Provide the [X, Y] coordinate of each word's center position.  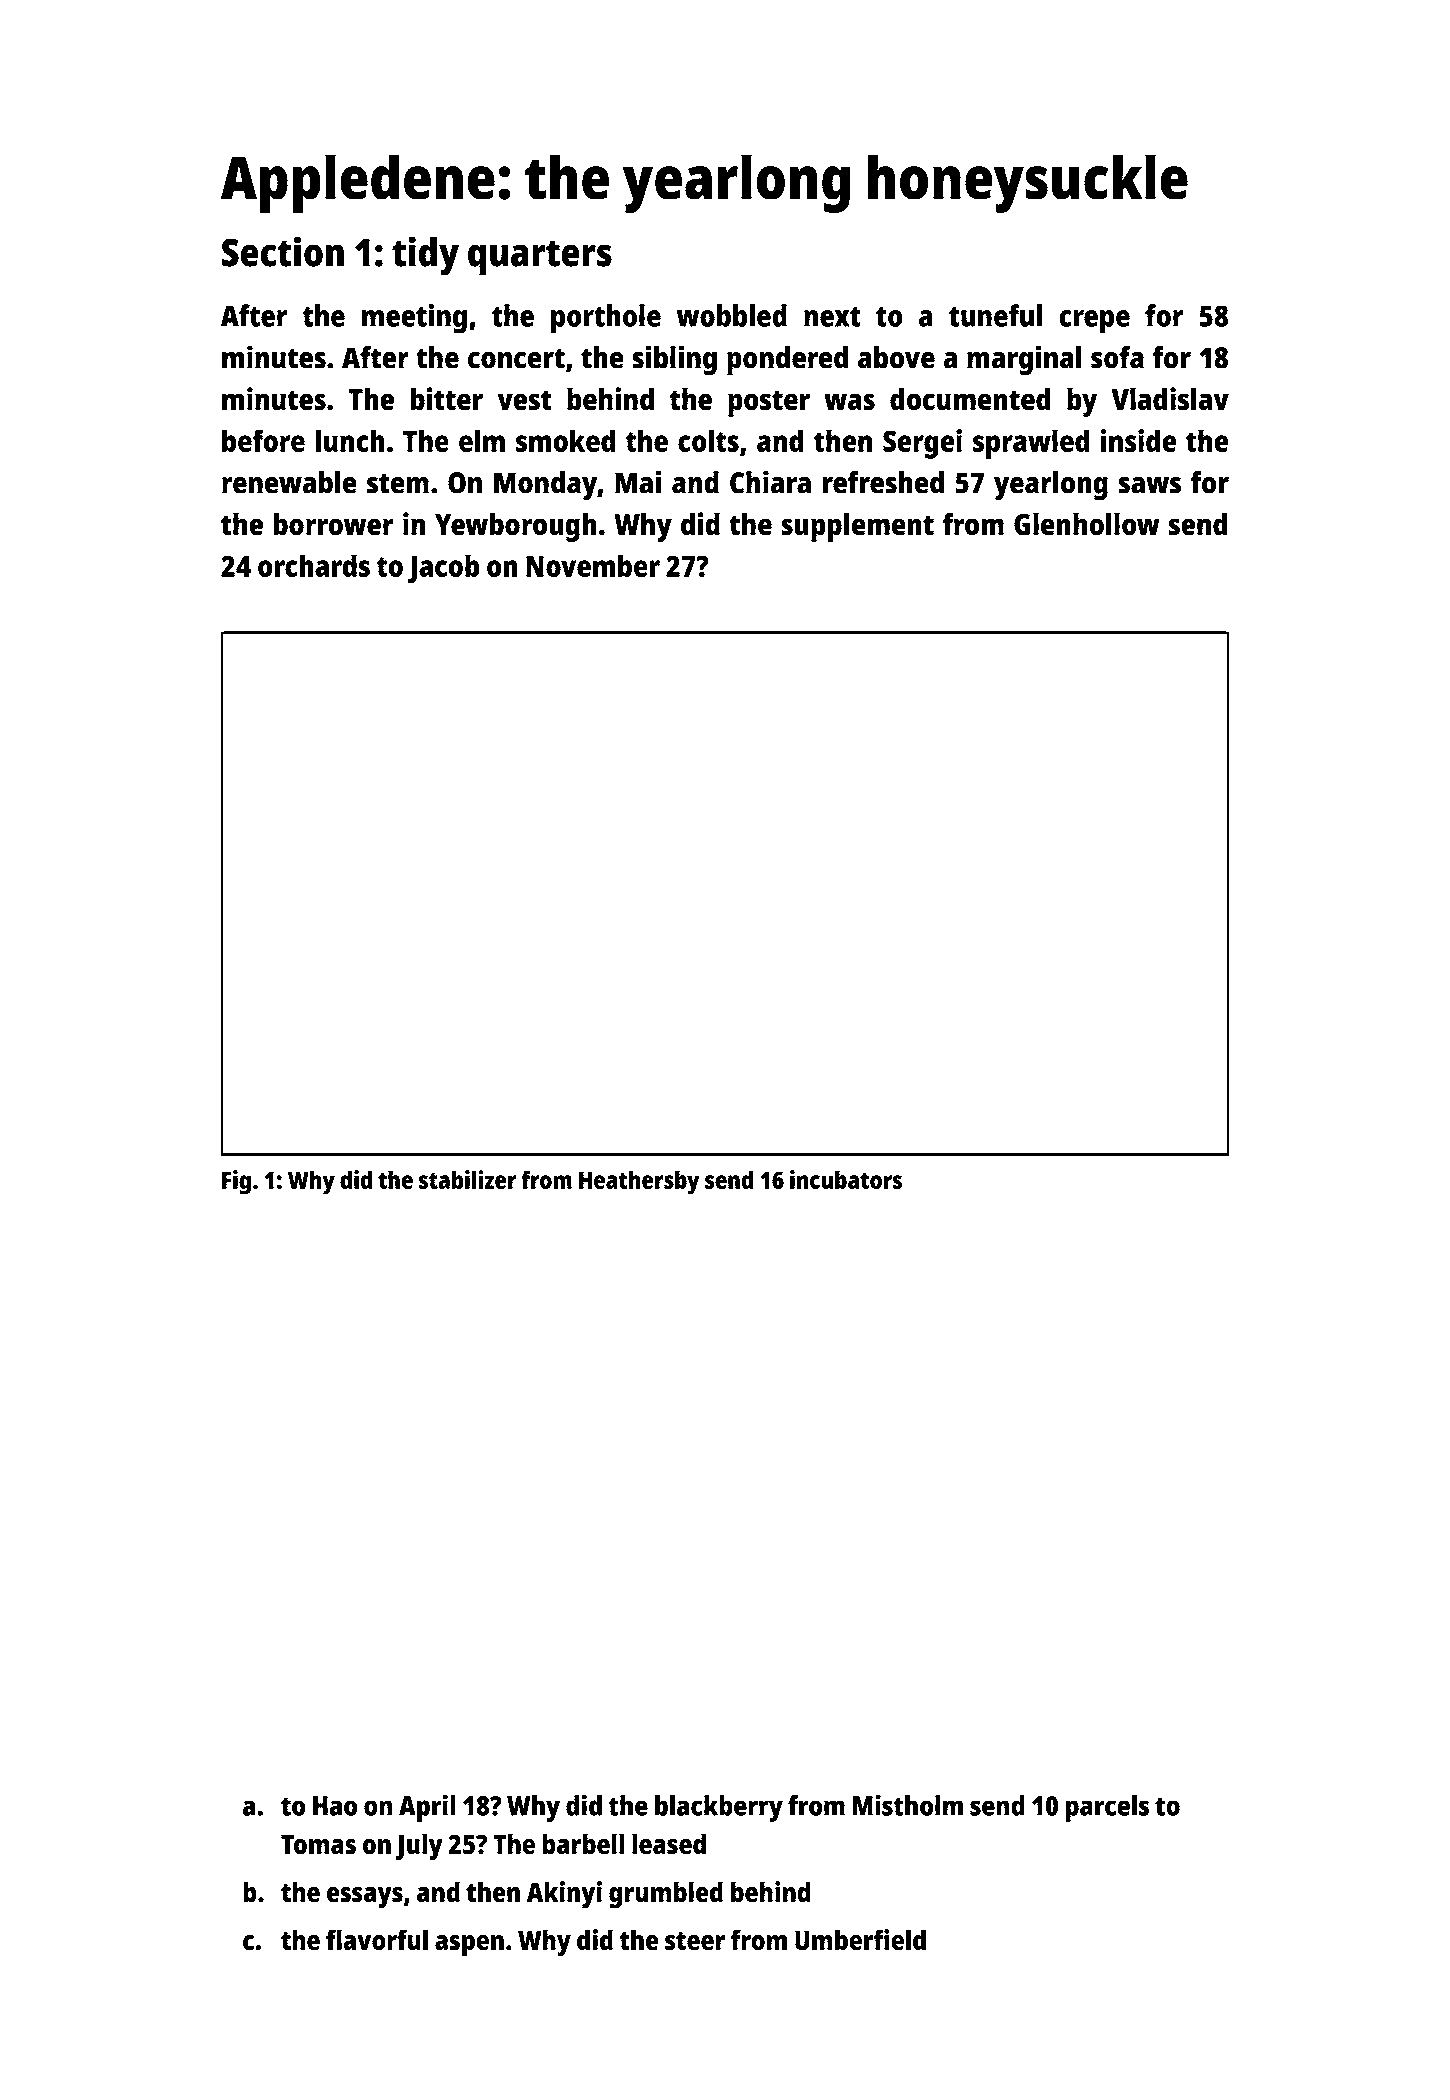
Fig [236, 1182]
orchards [314, 565]
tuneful [995, 315]
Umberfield [860, 1940]
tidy [425, 256]
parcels [1107, 1808]
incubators [846, 1179]
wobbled [732, 315]
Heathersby [639, 1182]
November [593, 565]
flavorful [377, 1940]
